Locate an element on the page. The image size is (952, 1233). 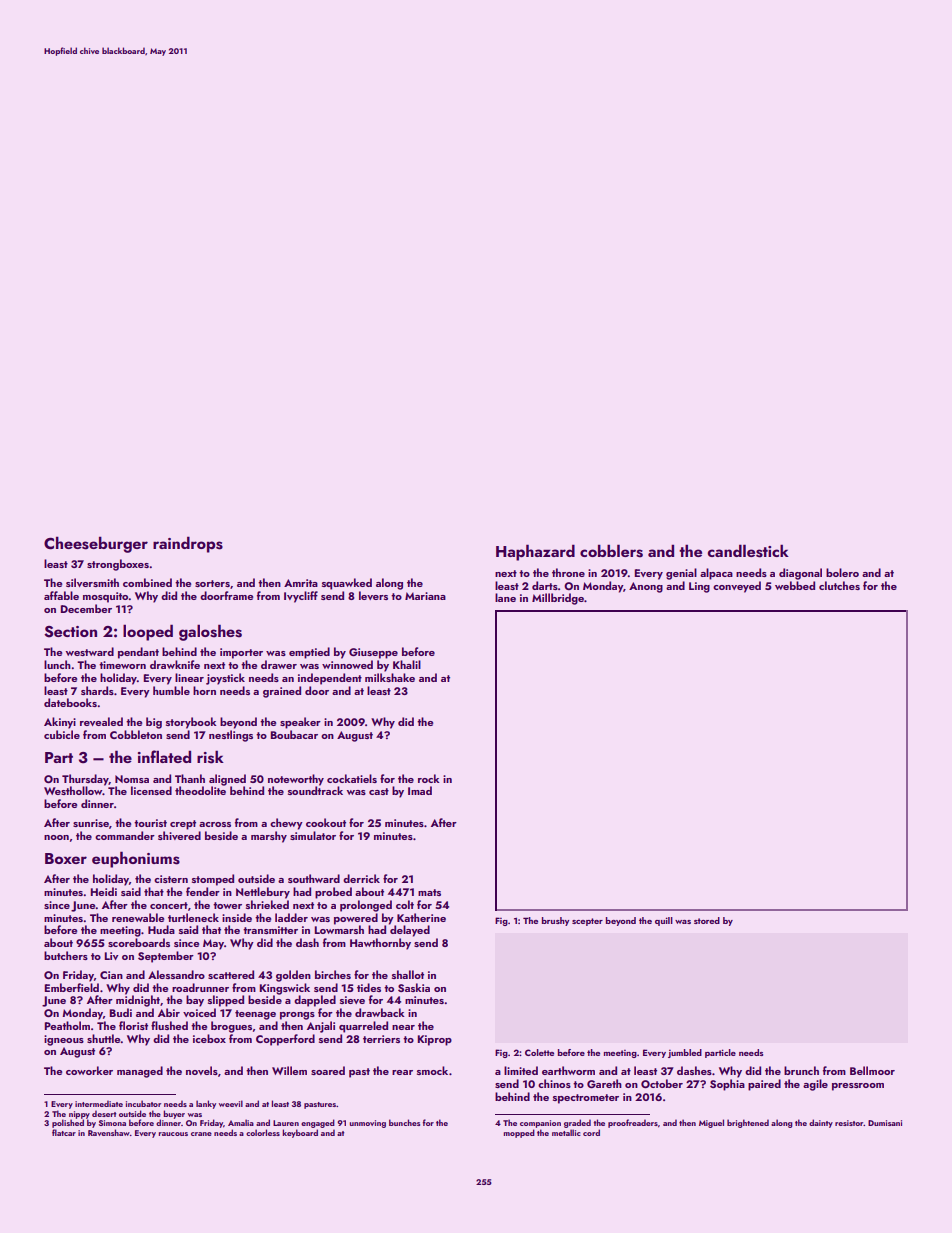
rock is located at coordinates (429, 778).
